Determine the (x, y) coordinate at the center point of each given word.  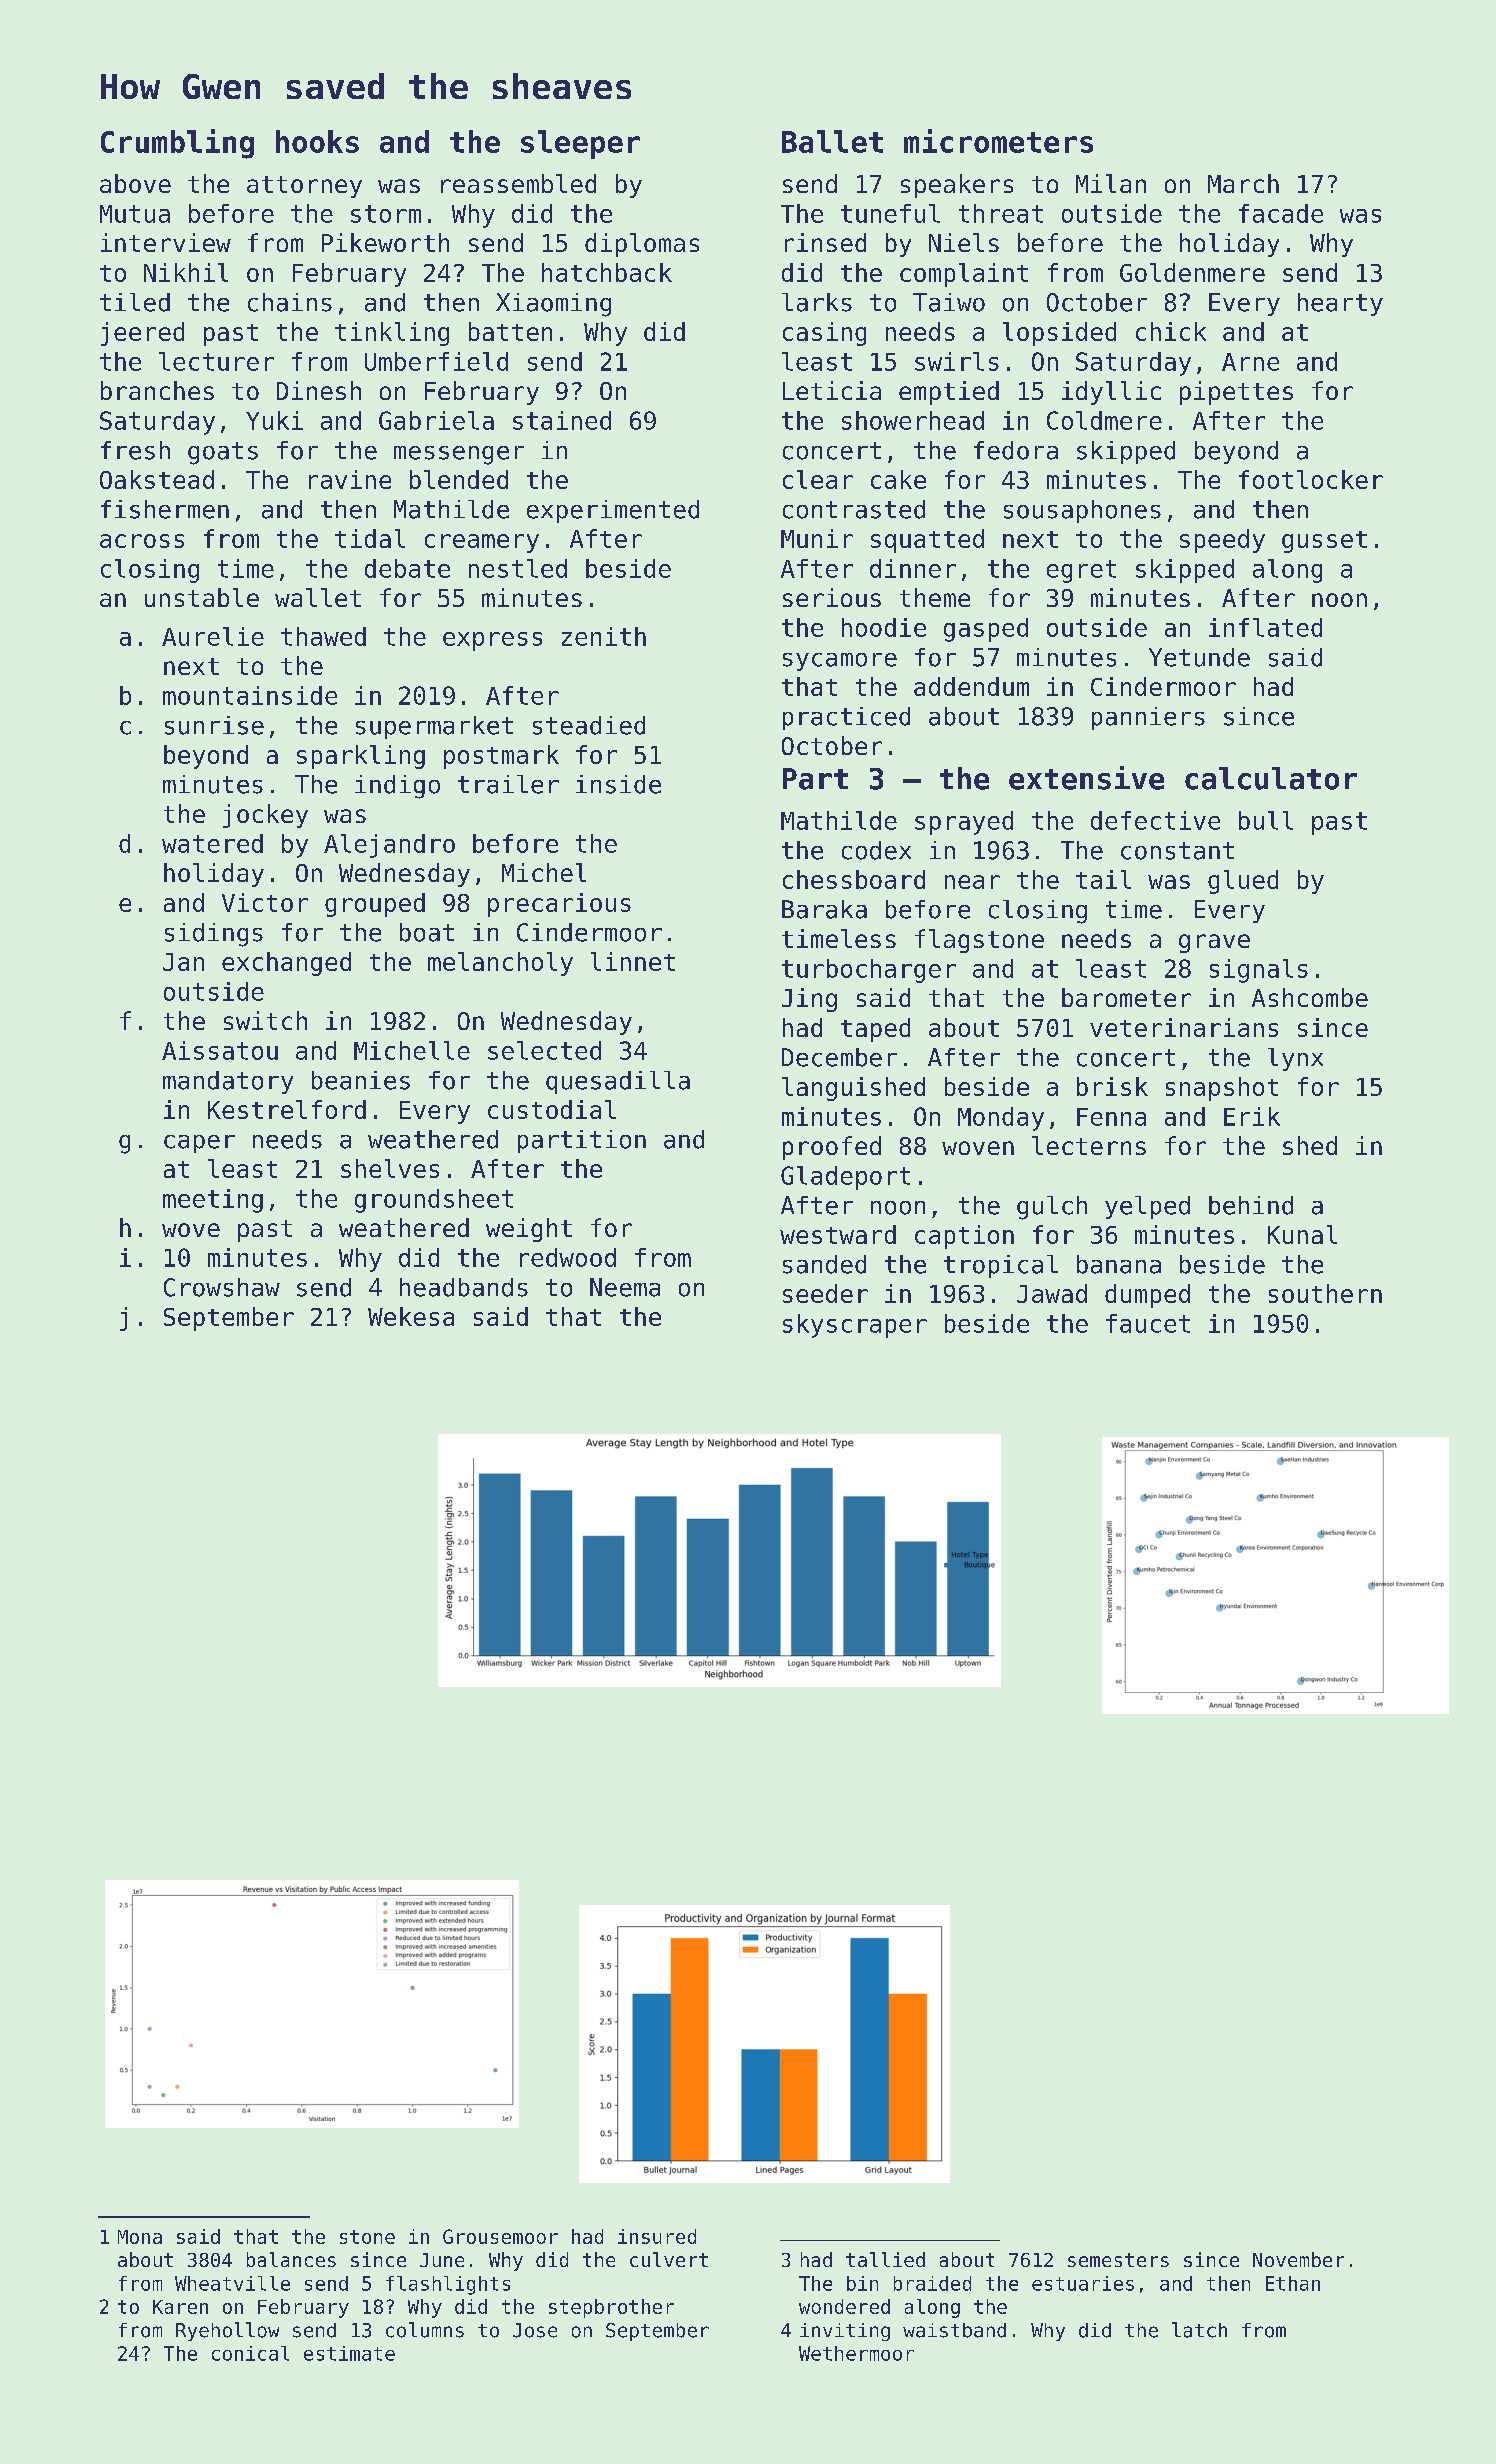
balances (291, 2259)
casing (824, 334)
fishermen (165, 509)
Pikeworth (385, 242)
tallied (885, 2259)
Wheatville (232, 2283)
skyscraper (855, 1326)
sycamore (840, 662)
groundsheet (434, 1201)
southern (1325, 1293)
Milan (1111, 183)
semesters (1118, 2260)
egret (1081, 571)
